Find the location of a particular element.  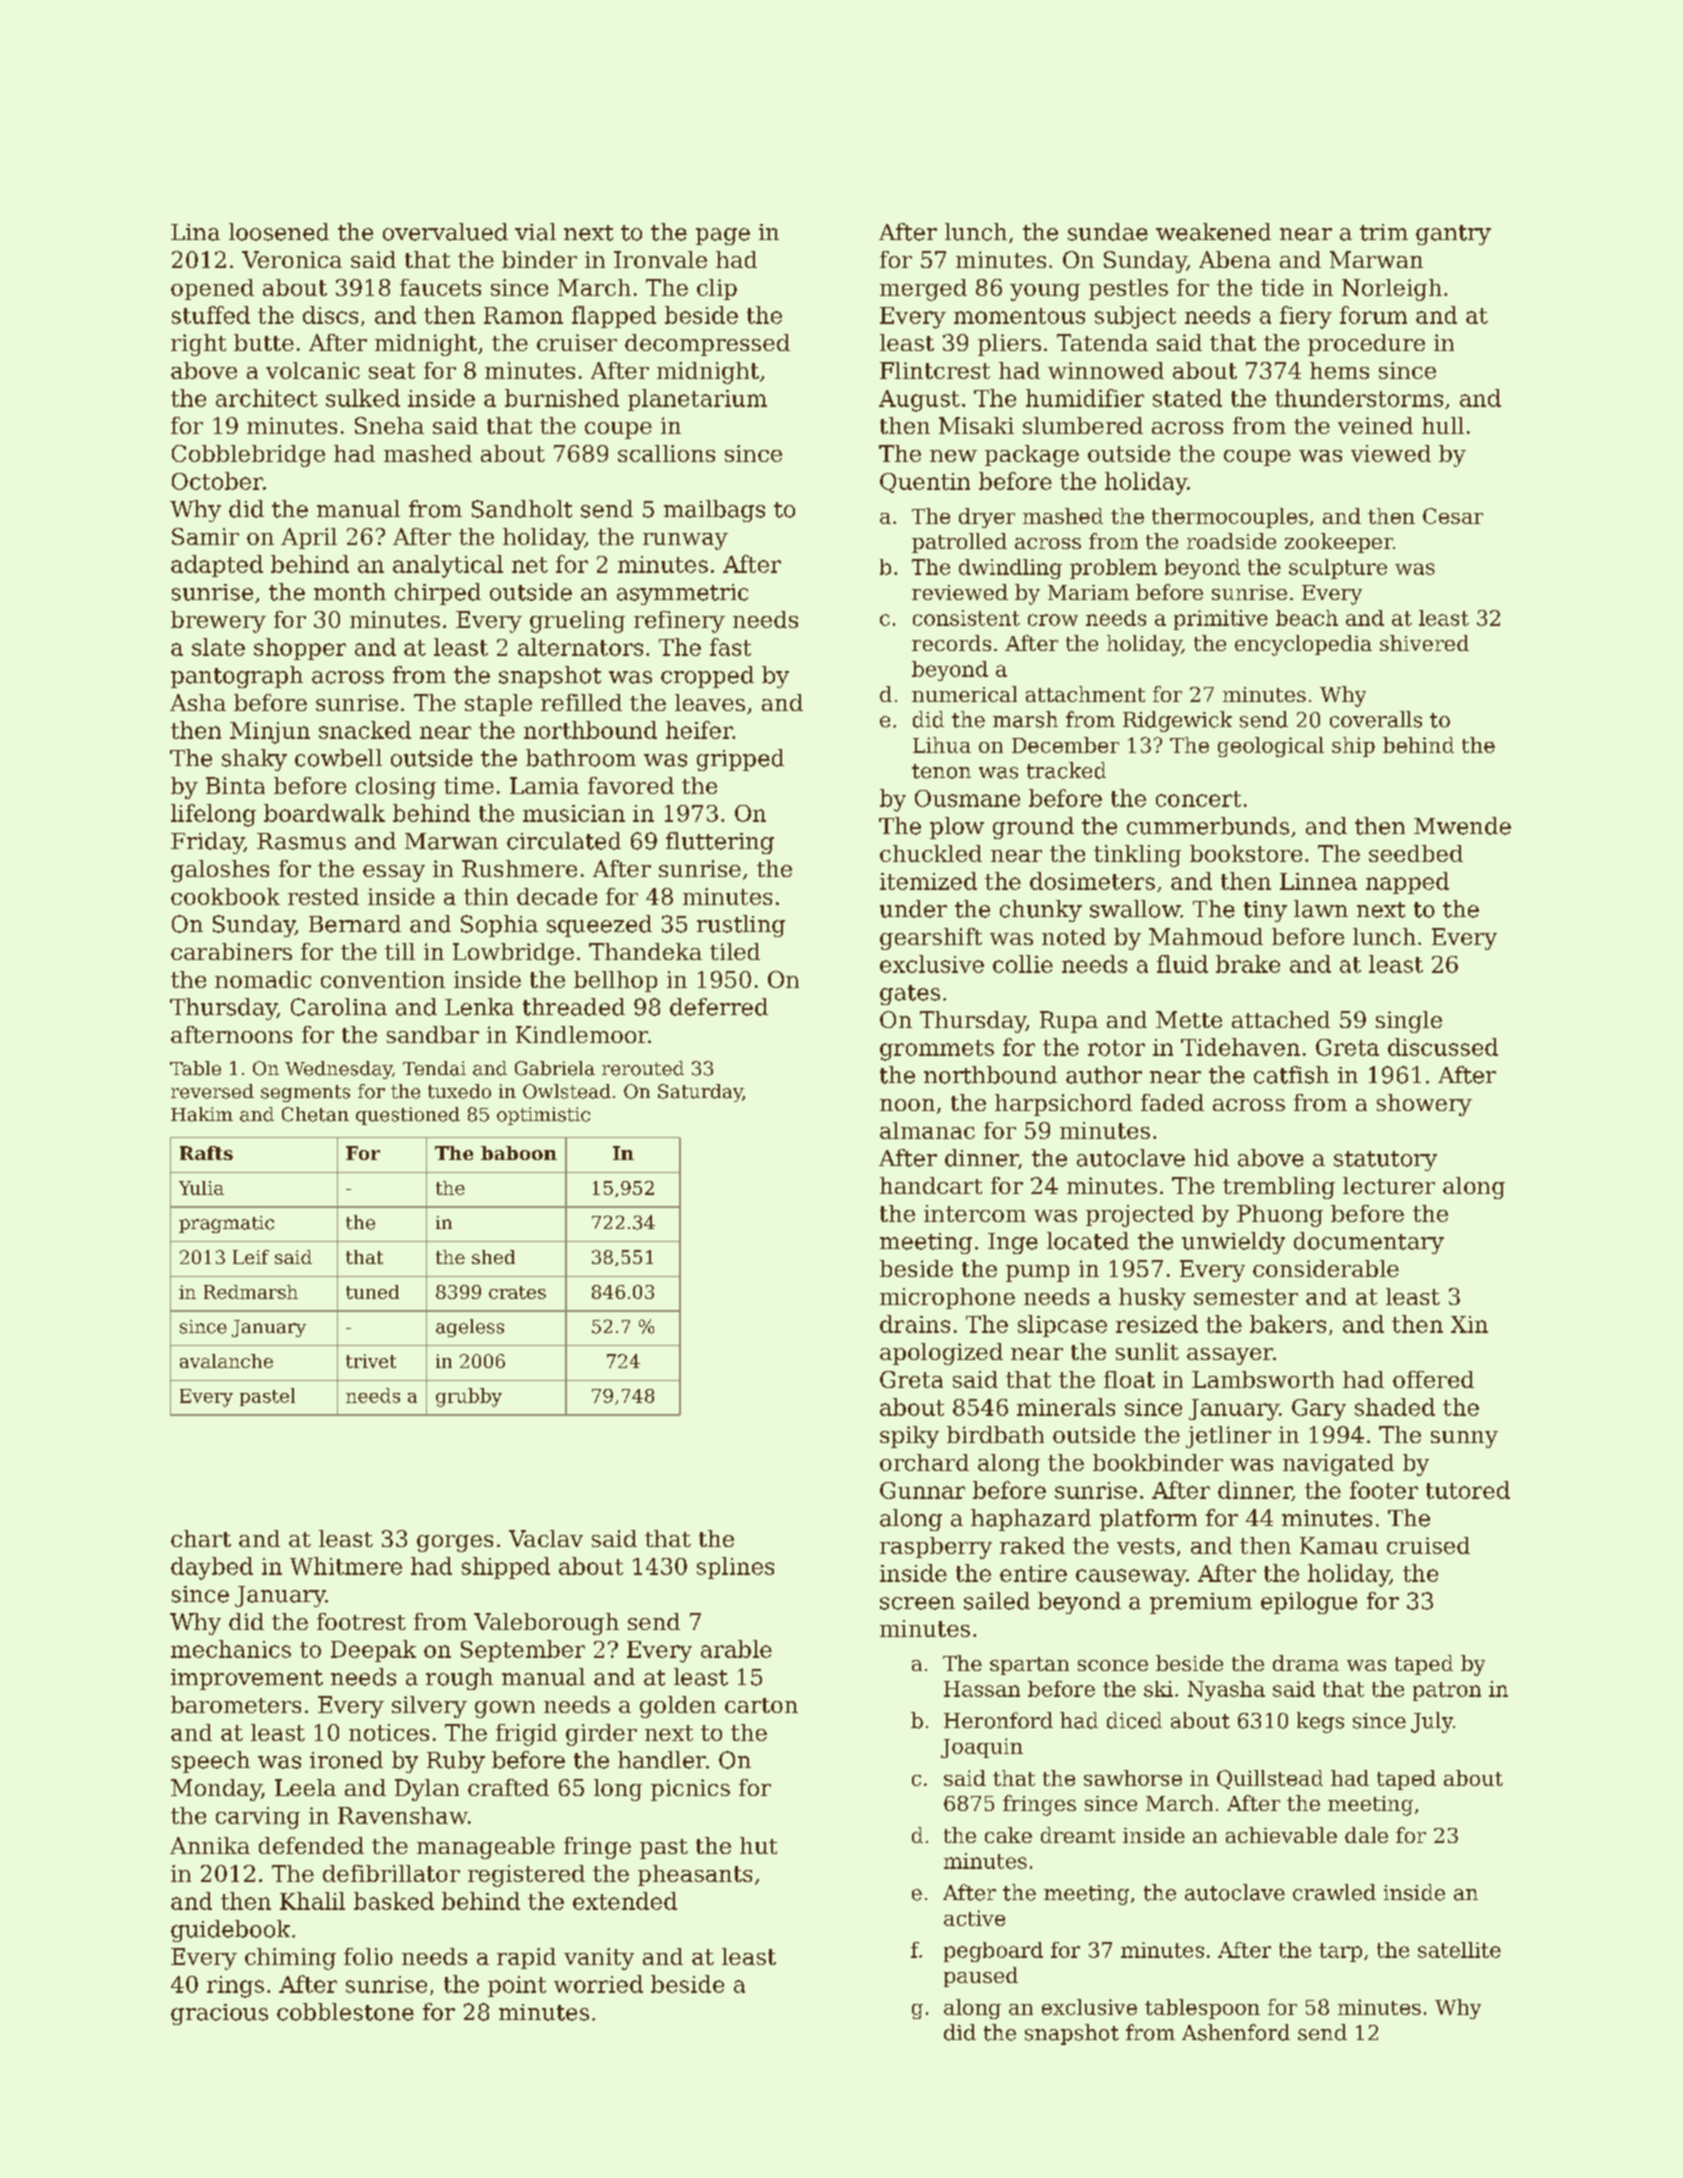

shopper is located at coordinates (300, 649).
